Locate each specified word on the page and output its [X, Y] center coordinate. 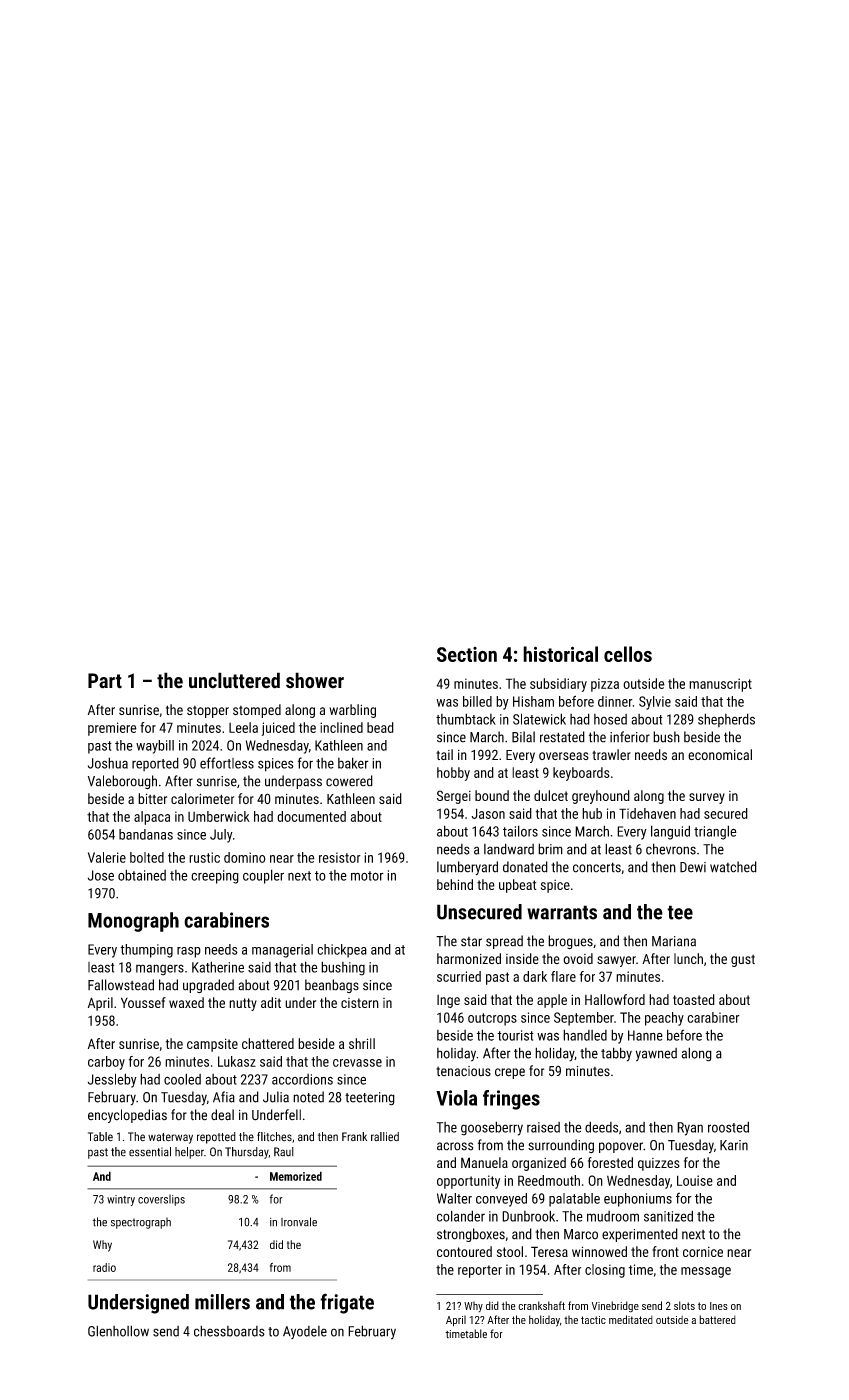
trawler [611, 755]
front [665, 1251]
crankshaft [541, 1305]
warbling [352, 711]
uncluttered [234, 680]
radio [104, 1267]
